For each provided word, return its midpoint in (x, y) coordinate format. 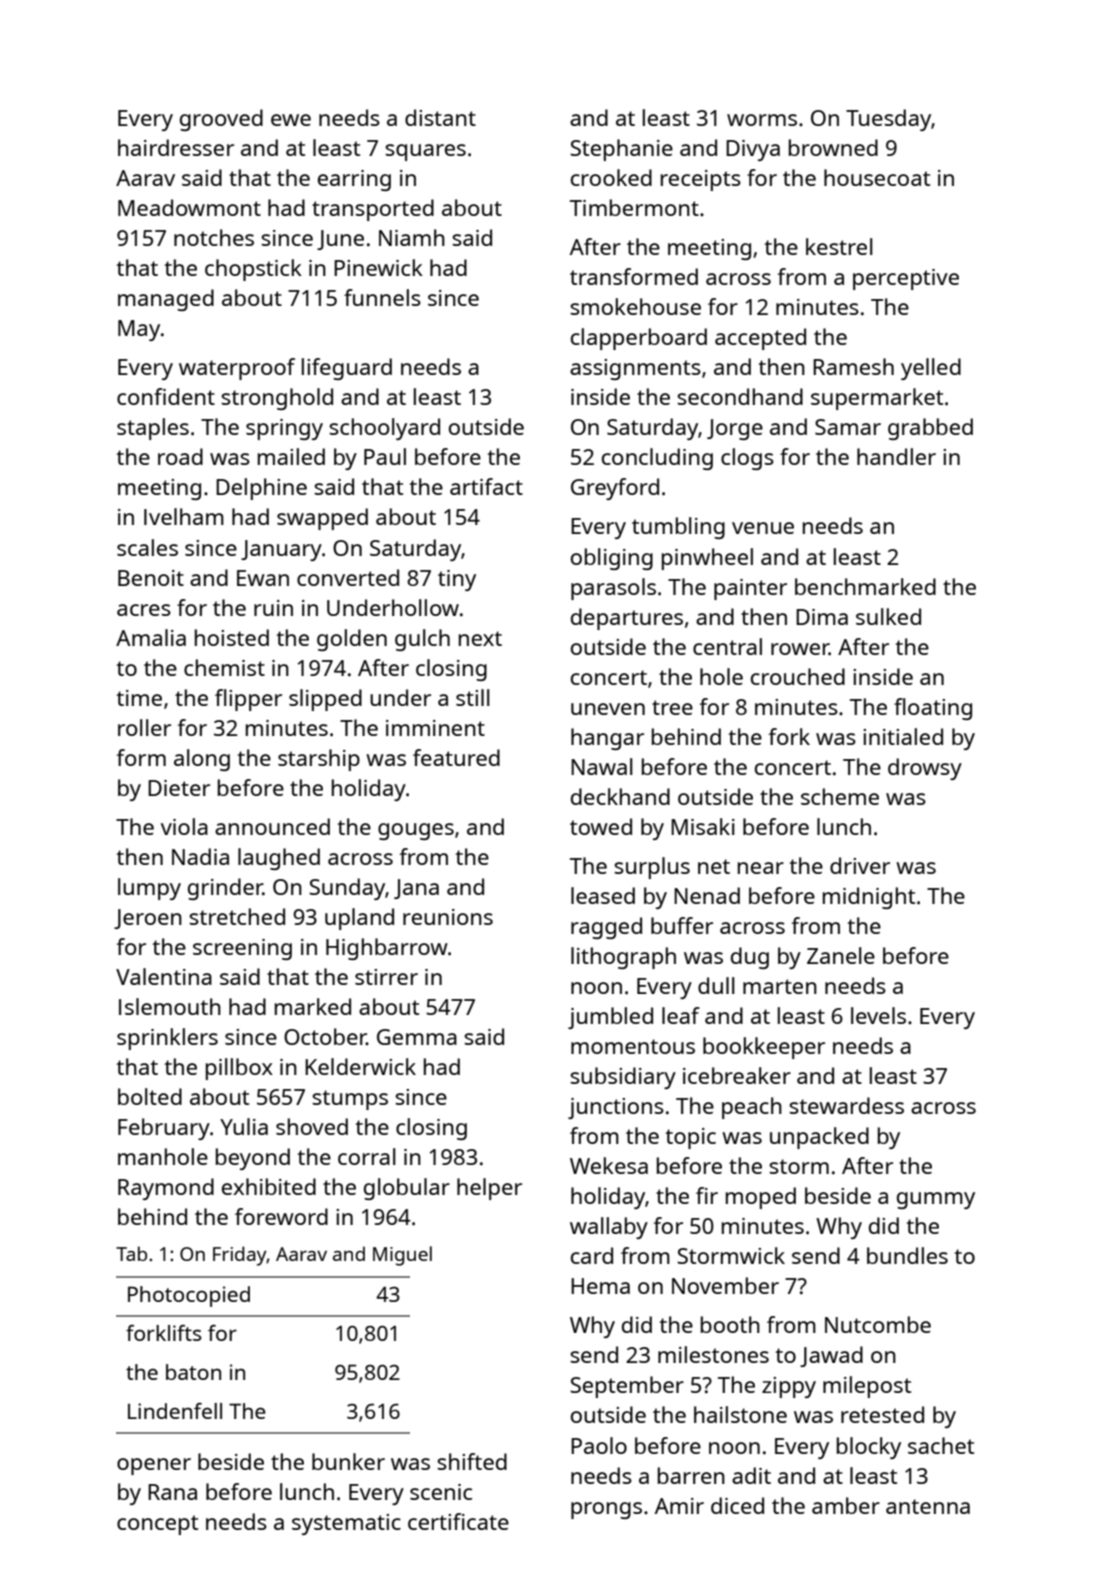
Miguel (402, 1256)
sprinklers (167, 1039)
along (202, 760)
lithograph (623, 958)
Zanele (841, 955)
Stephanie (621, 150)
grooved (221, 120)
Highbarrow (387, 949)
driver (860, 865)
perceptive (906, 279)
